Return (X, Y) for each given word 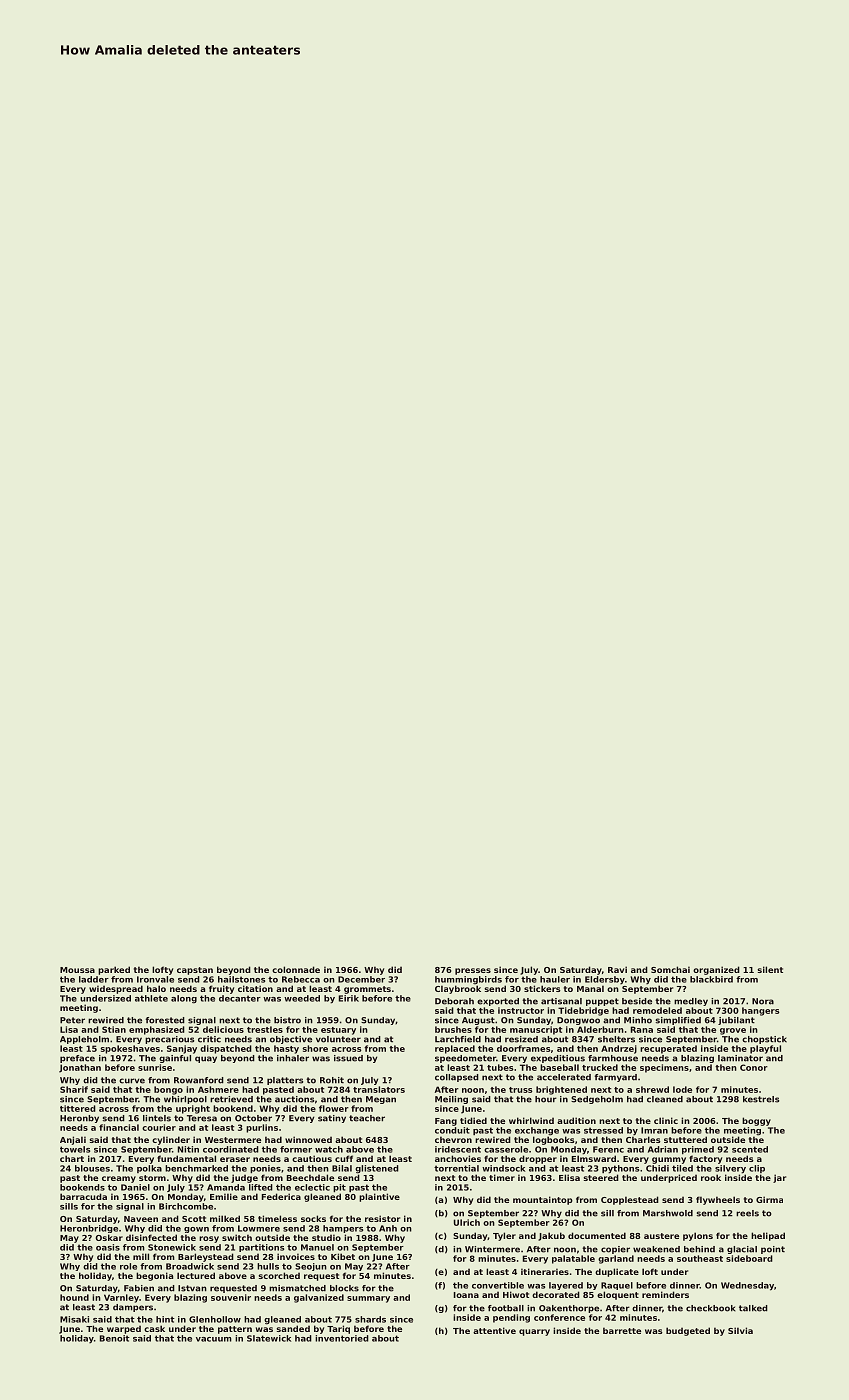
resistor (382, 1218)
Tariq (338, 1329)
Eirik (349, 998)
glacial (742, 1250)
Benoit (115, 1338)
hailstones (241, 979)
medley (691, 1002)
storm (152, 1178)
